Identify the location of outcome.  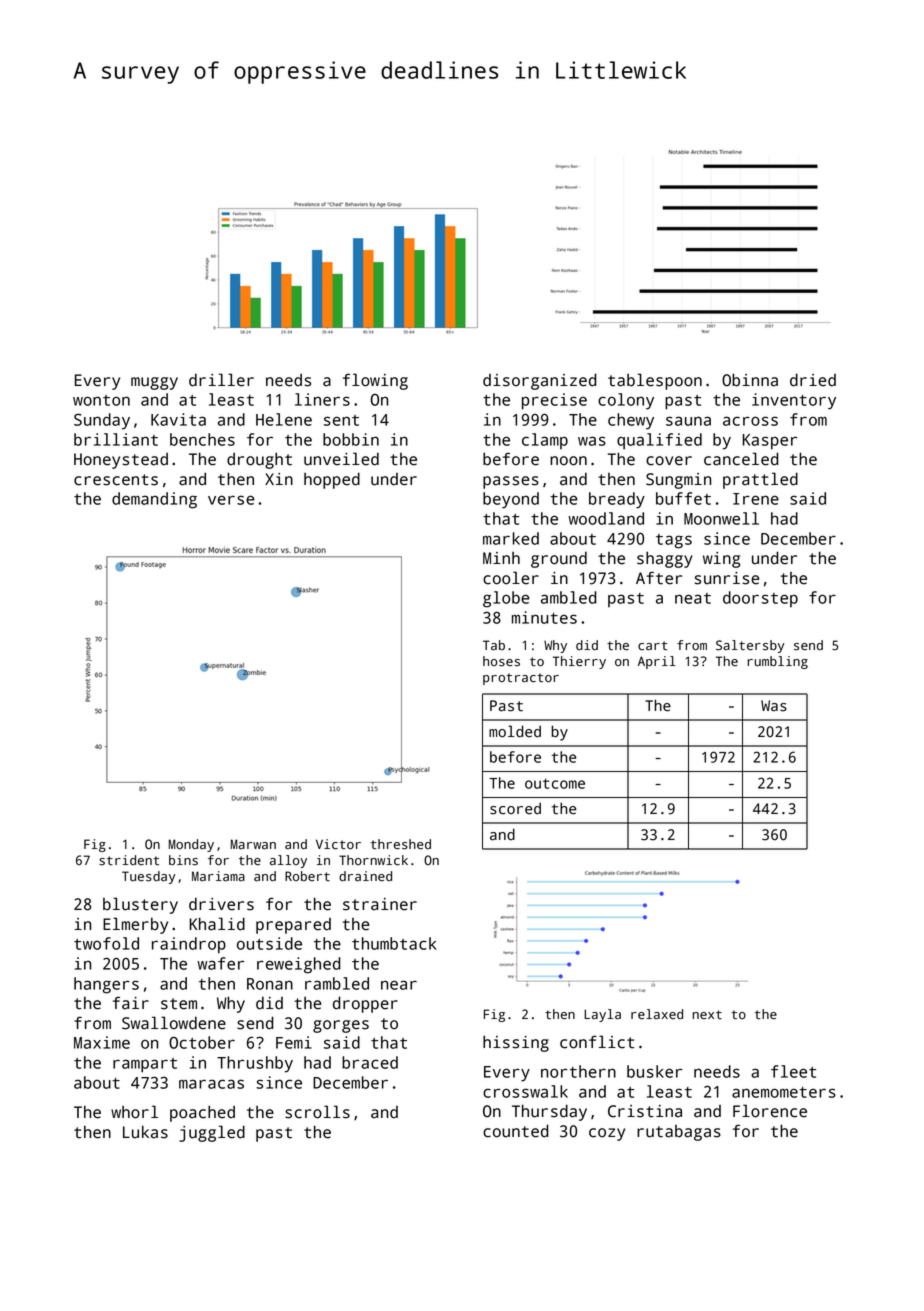
(555, 783).
